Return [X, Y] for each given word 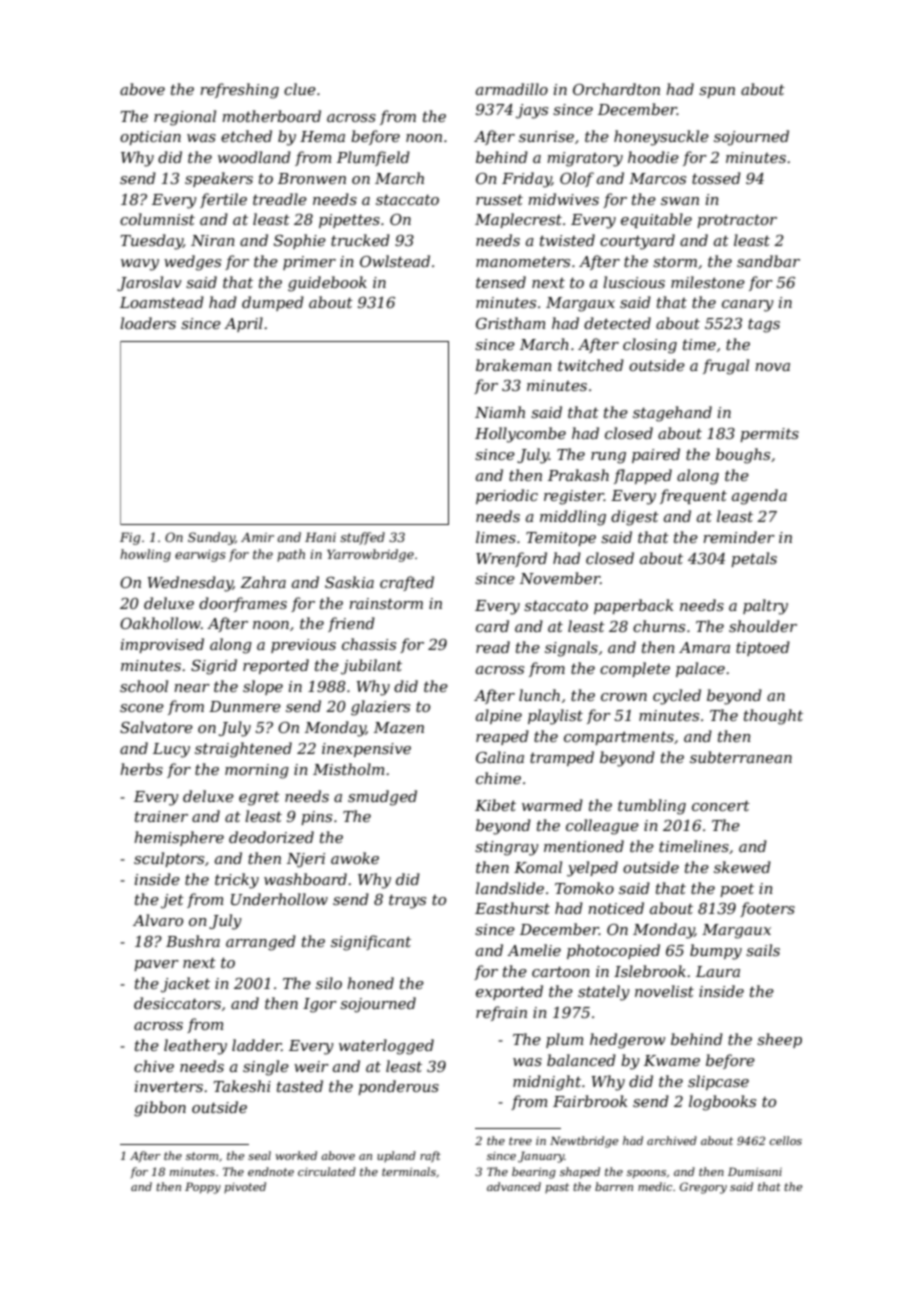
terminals [409, 1171]
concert [721, 805]
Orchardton [616, 89]
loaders [148, 323]
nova [772, 367]
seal [259, 1155]
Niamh [500, 412]
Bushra [193, 941]
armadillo [512, 89]
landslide [510, 888]
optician [150, 138]
